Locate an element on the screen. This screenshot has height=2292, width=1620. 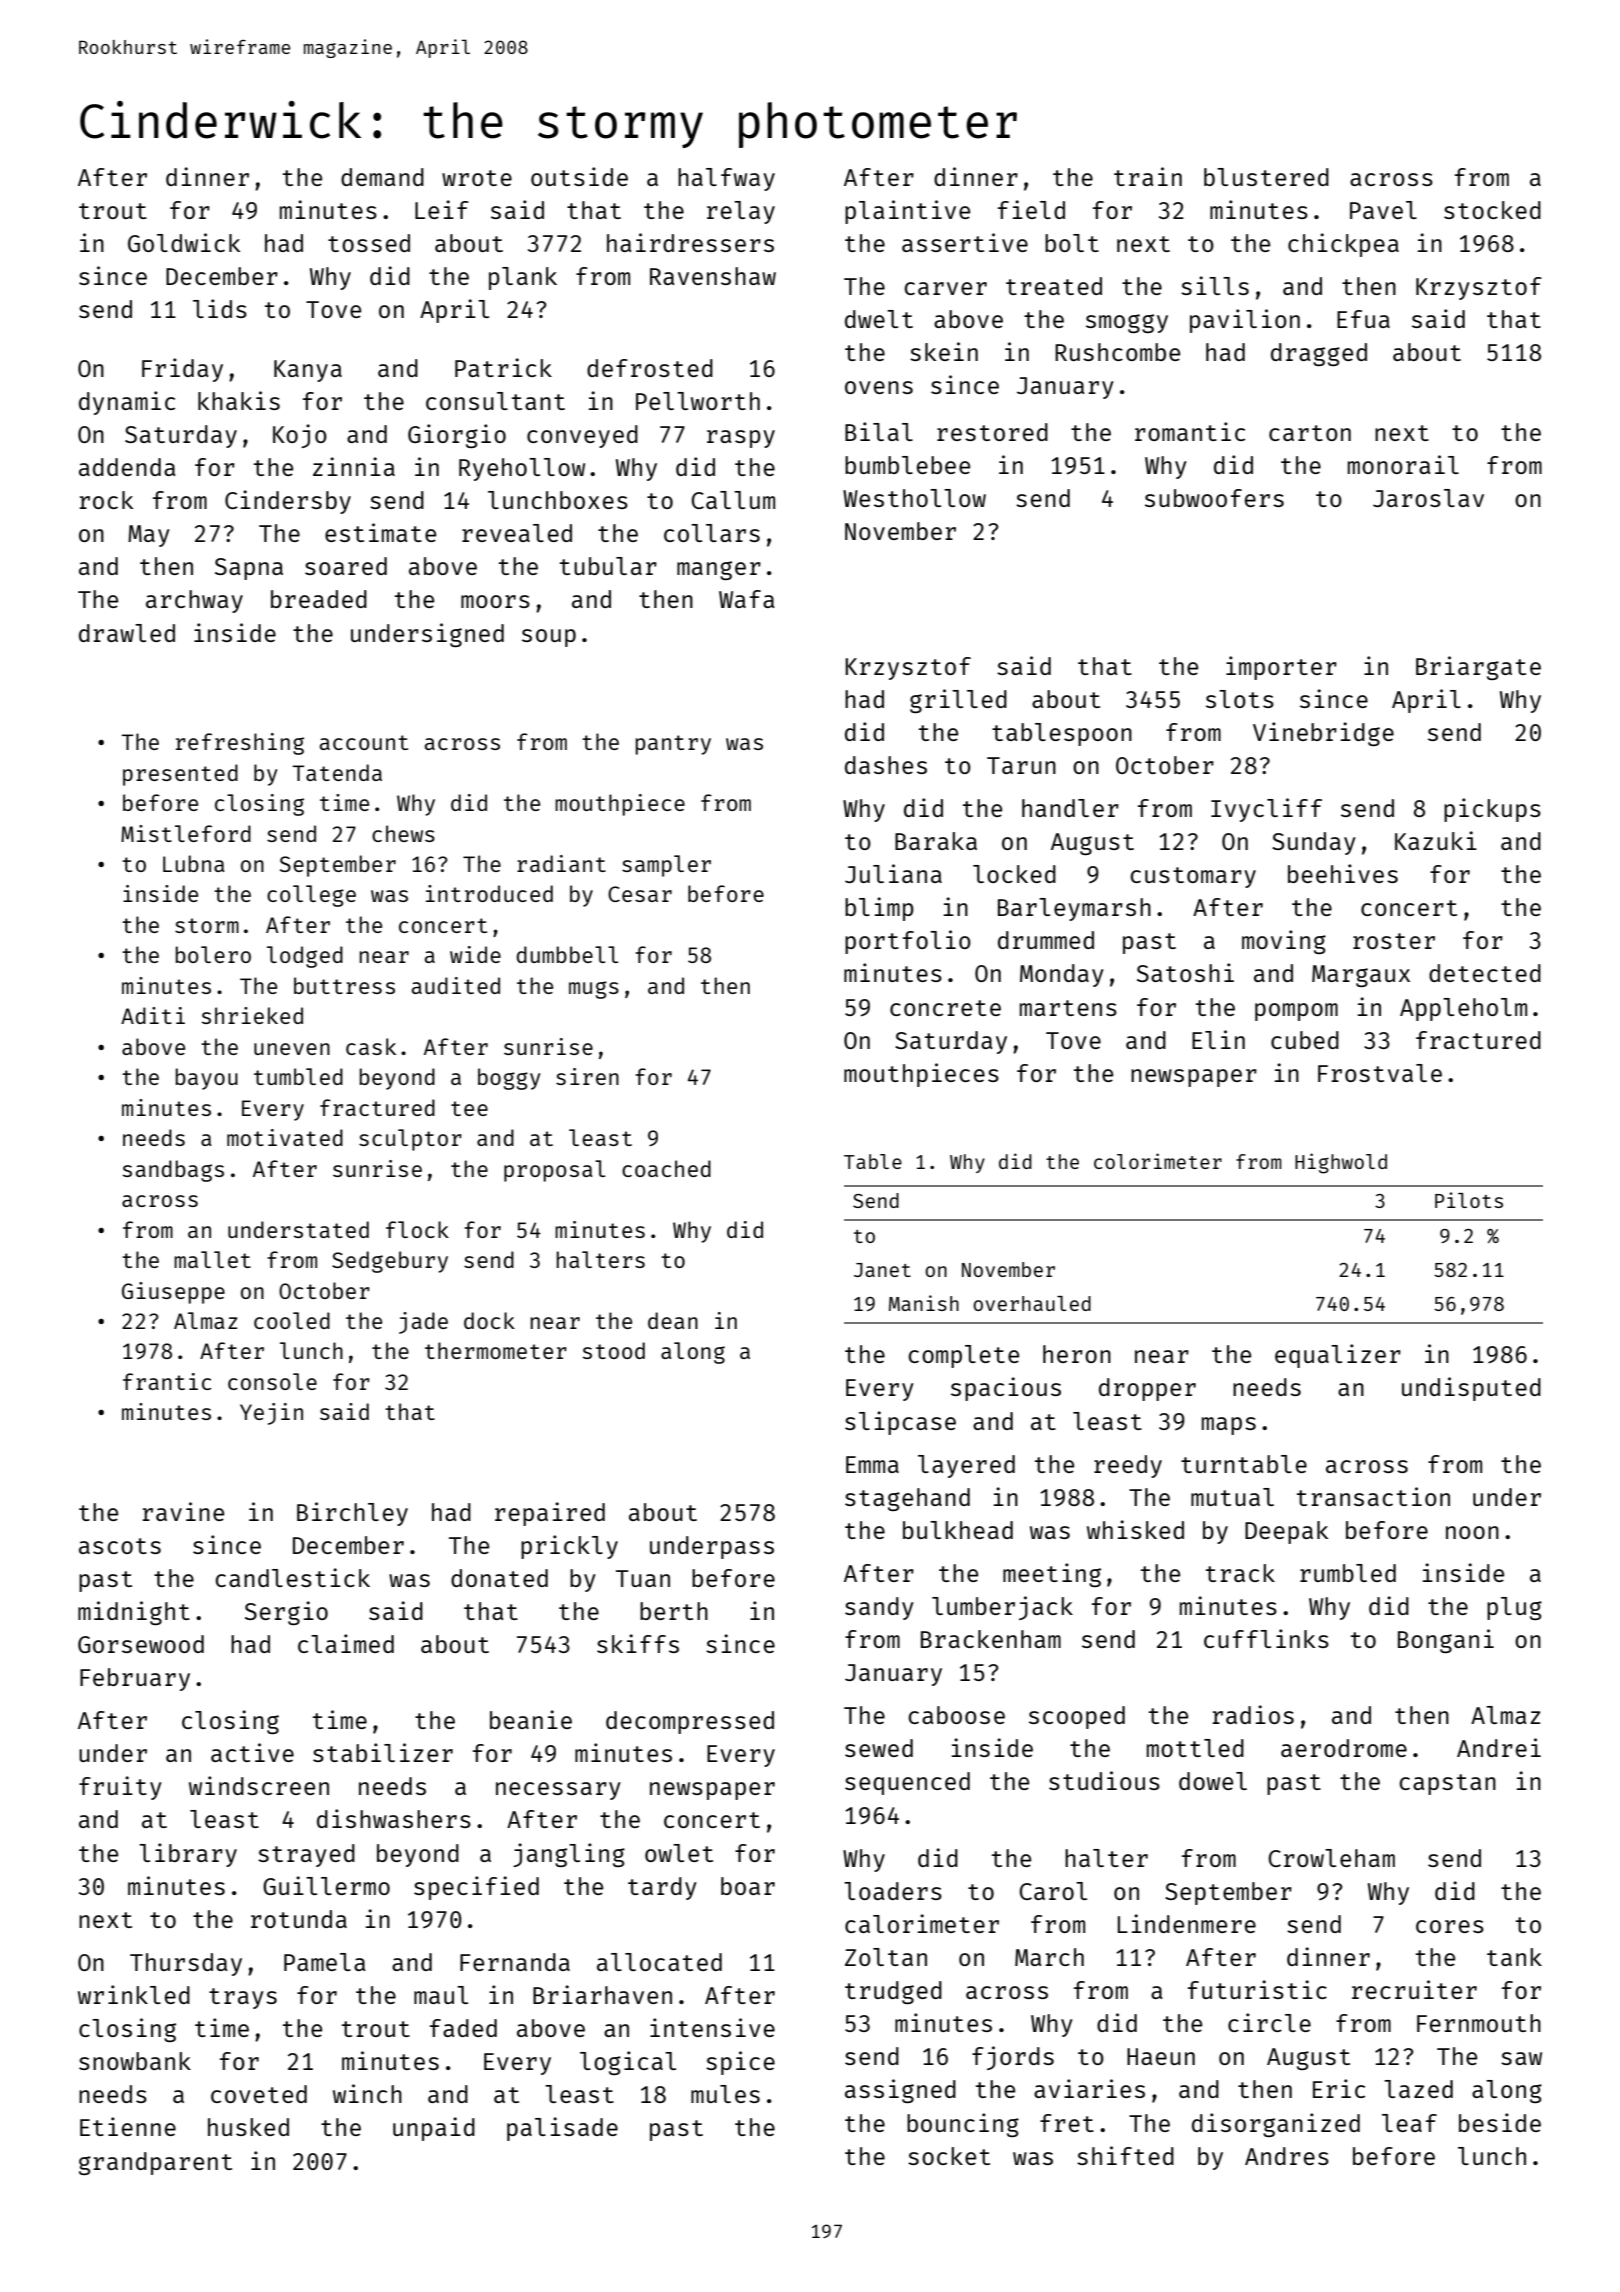
mallet is located at coordinates (212, 1259).
